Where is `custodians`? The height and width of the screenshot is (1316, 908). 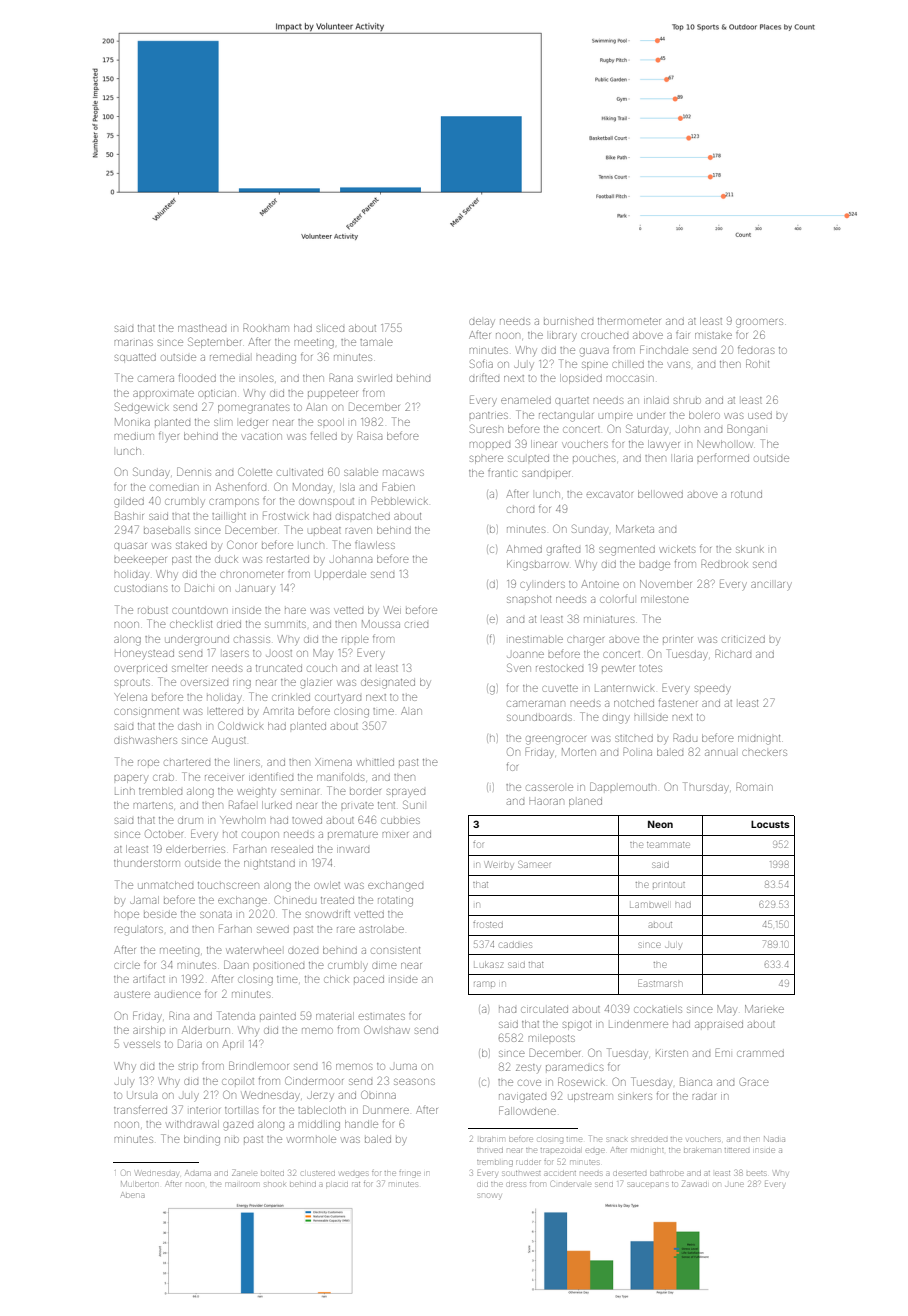 custodians is located at coordinates (140, 588).
